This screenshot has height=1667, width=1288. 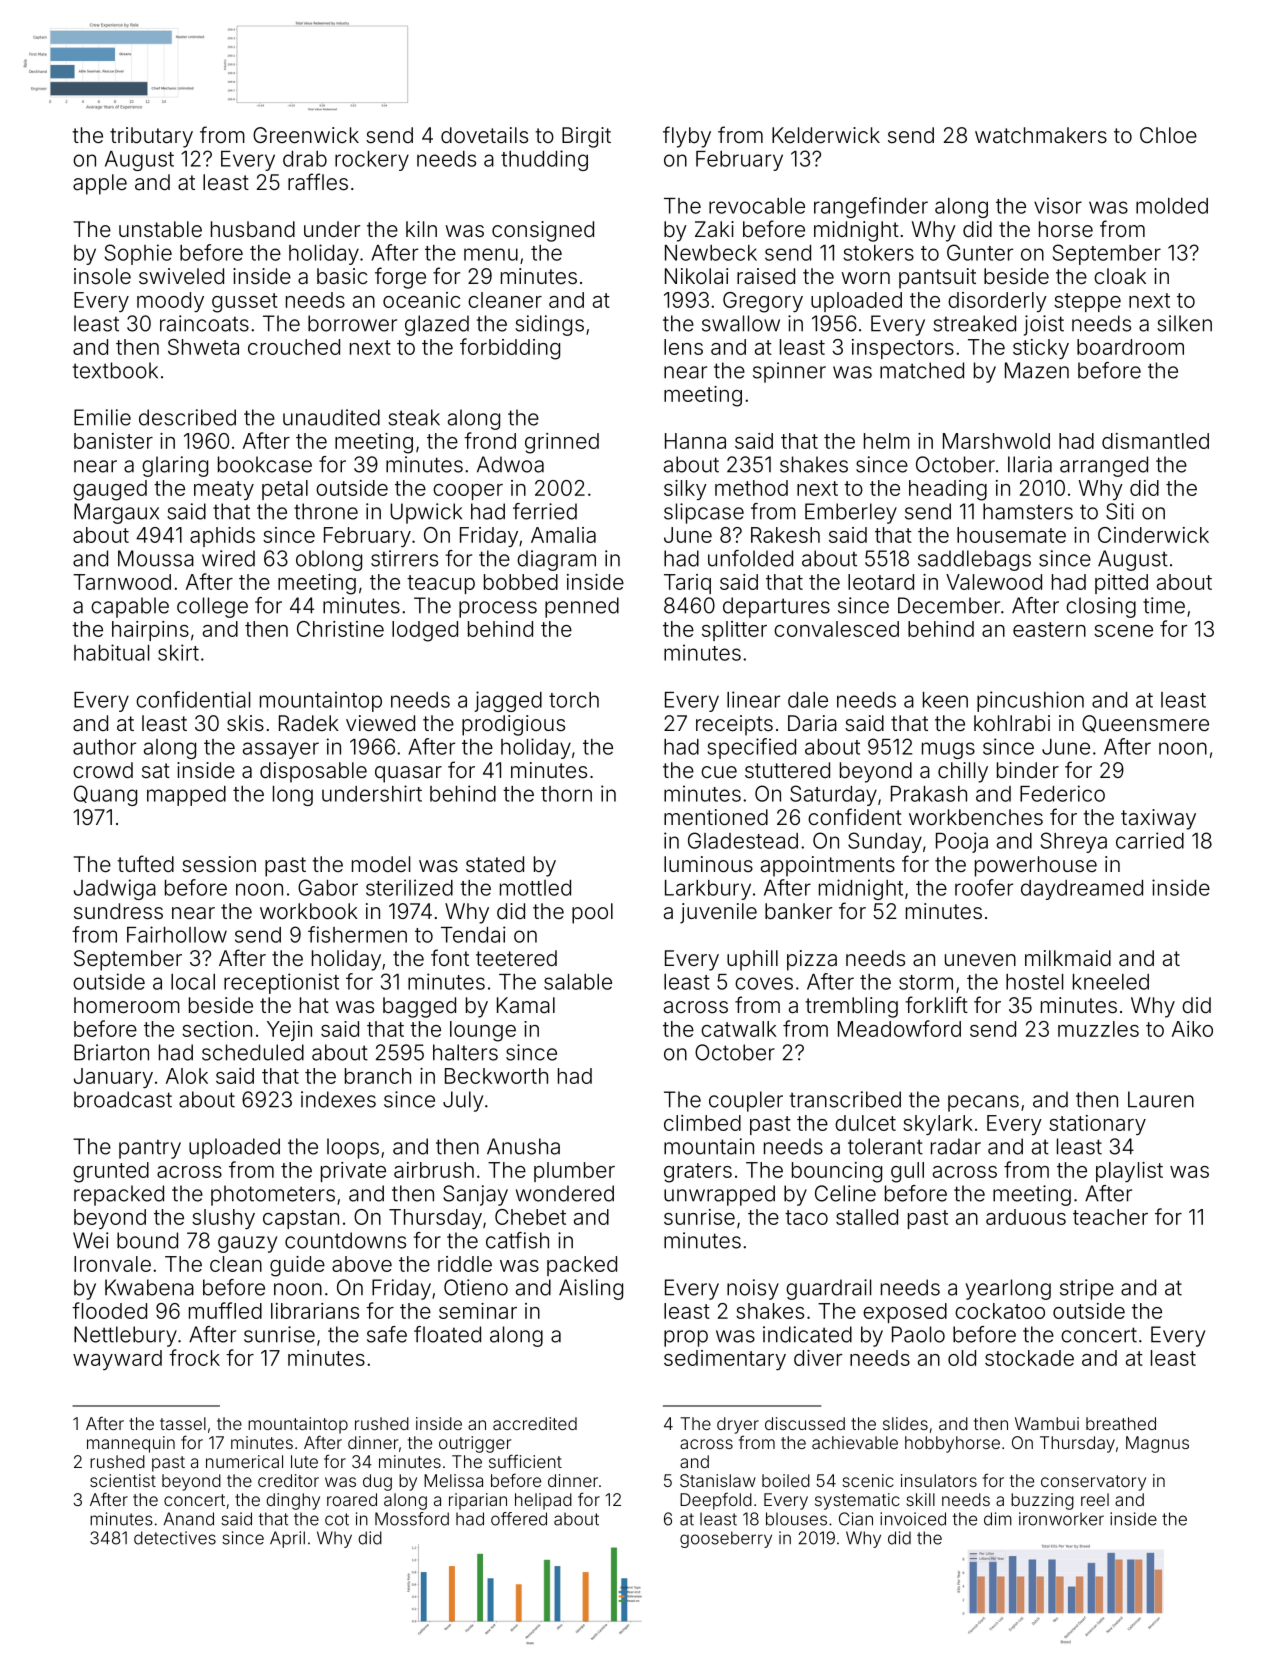 I want to click on tributary, so click(x=151, y=137).
